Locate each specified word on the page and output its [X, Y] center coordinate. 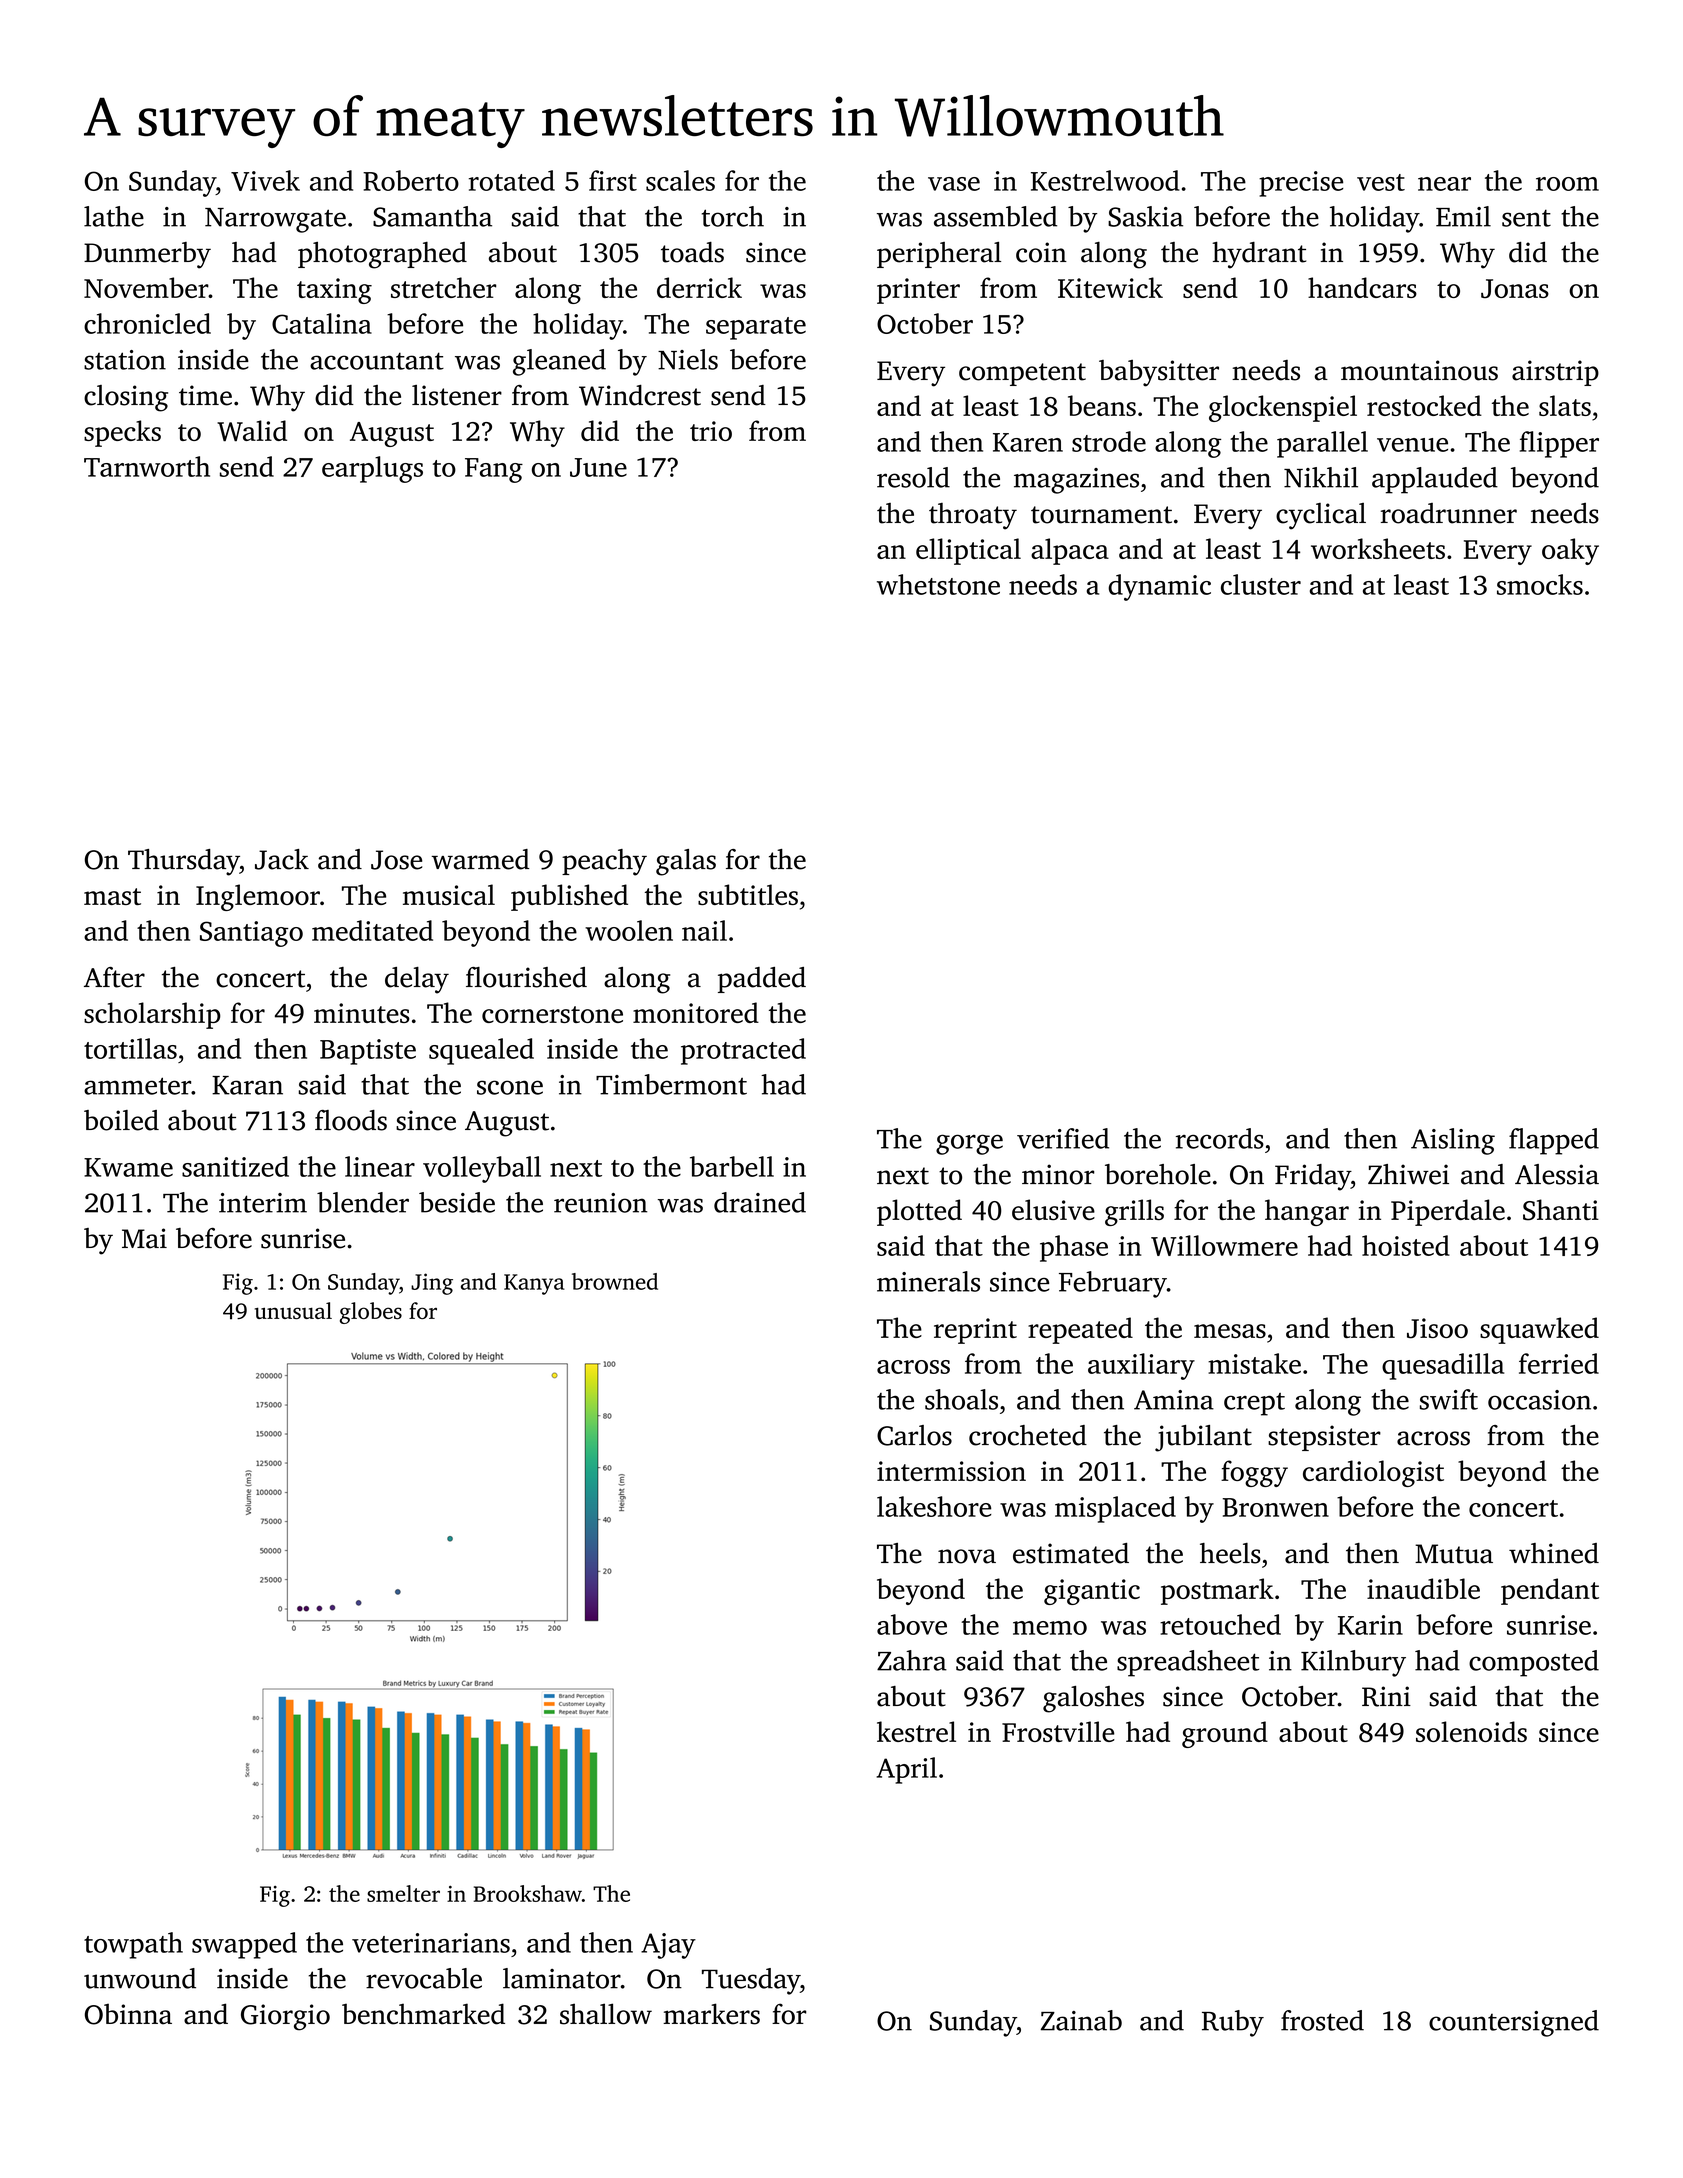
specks [122, 433]
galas [686, 862]
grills [1134, 1212]
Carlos [914, 1435]
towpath [133, 1945]
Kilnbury [1353, 1663]
